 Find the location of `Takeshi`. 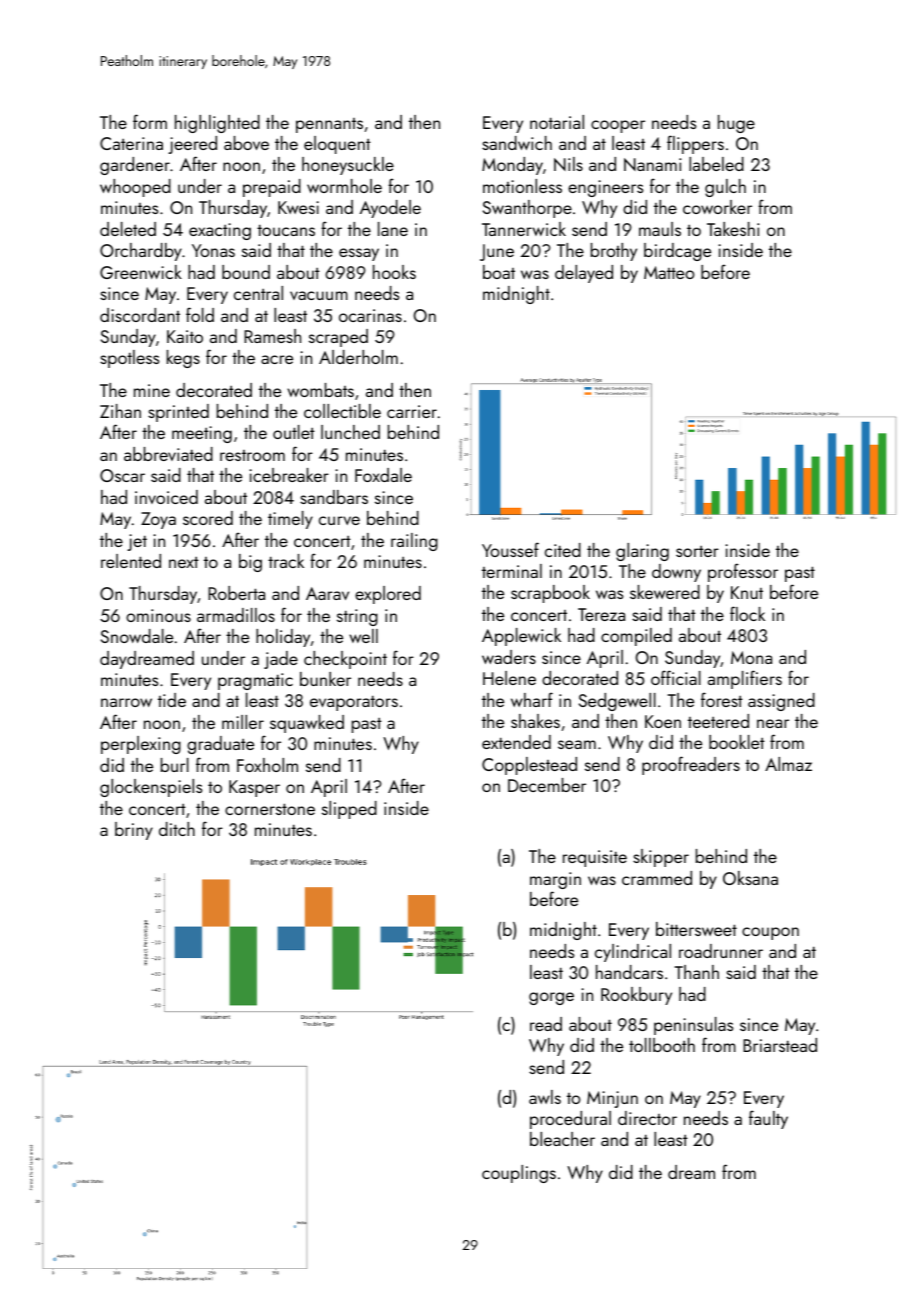

Takeshi is located at coordinates (733, 229).
